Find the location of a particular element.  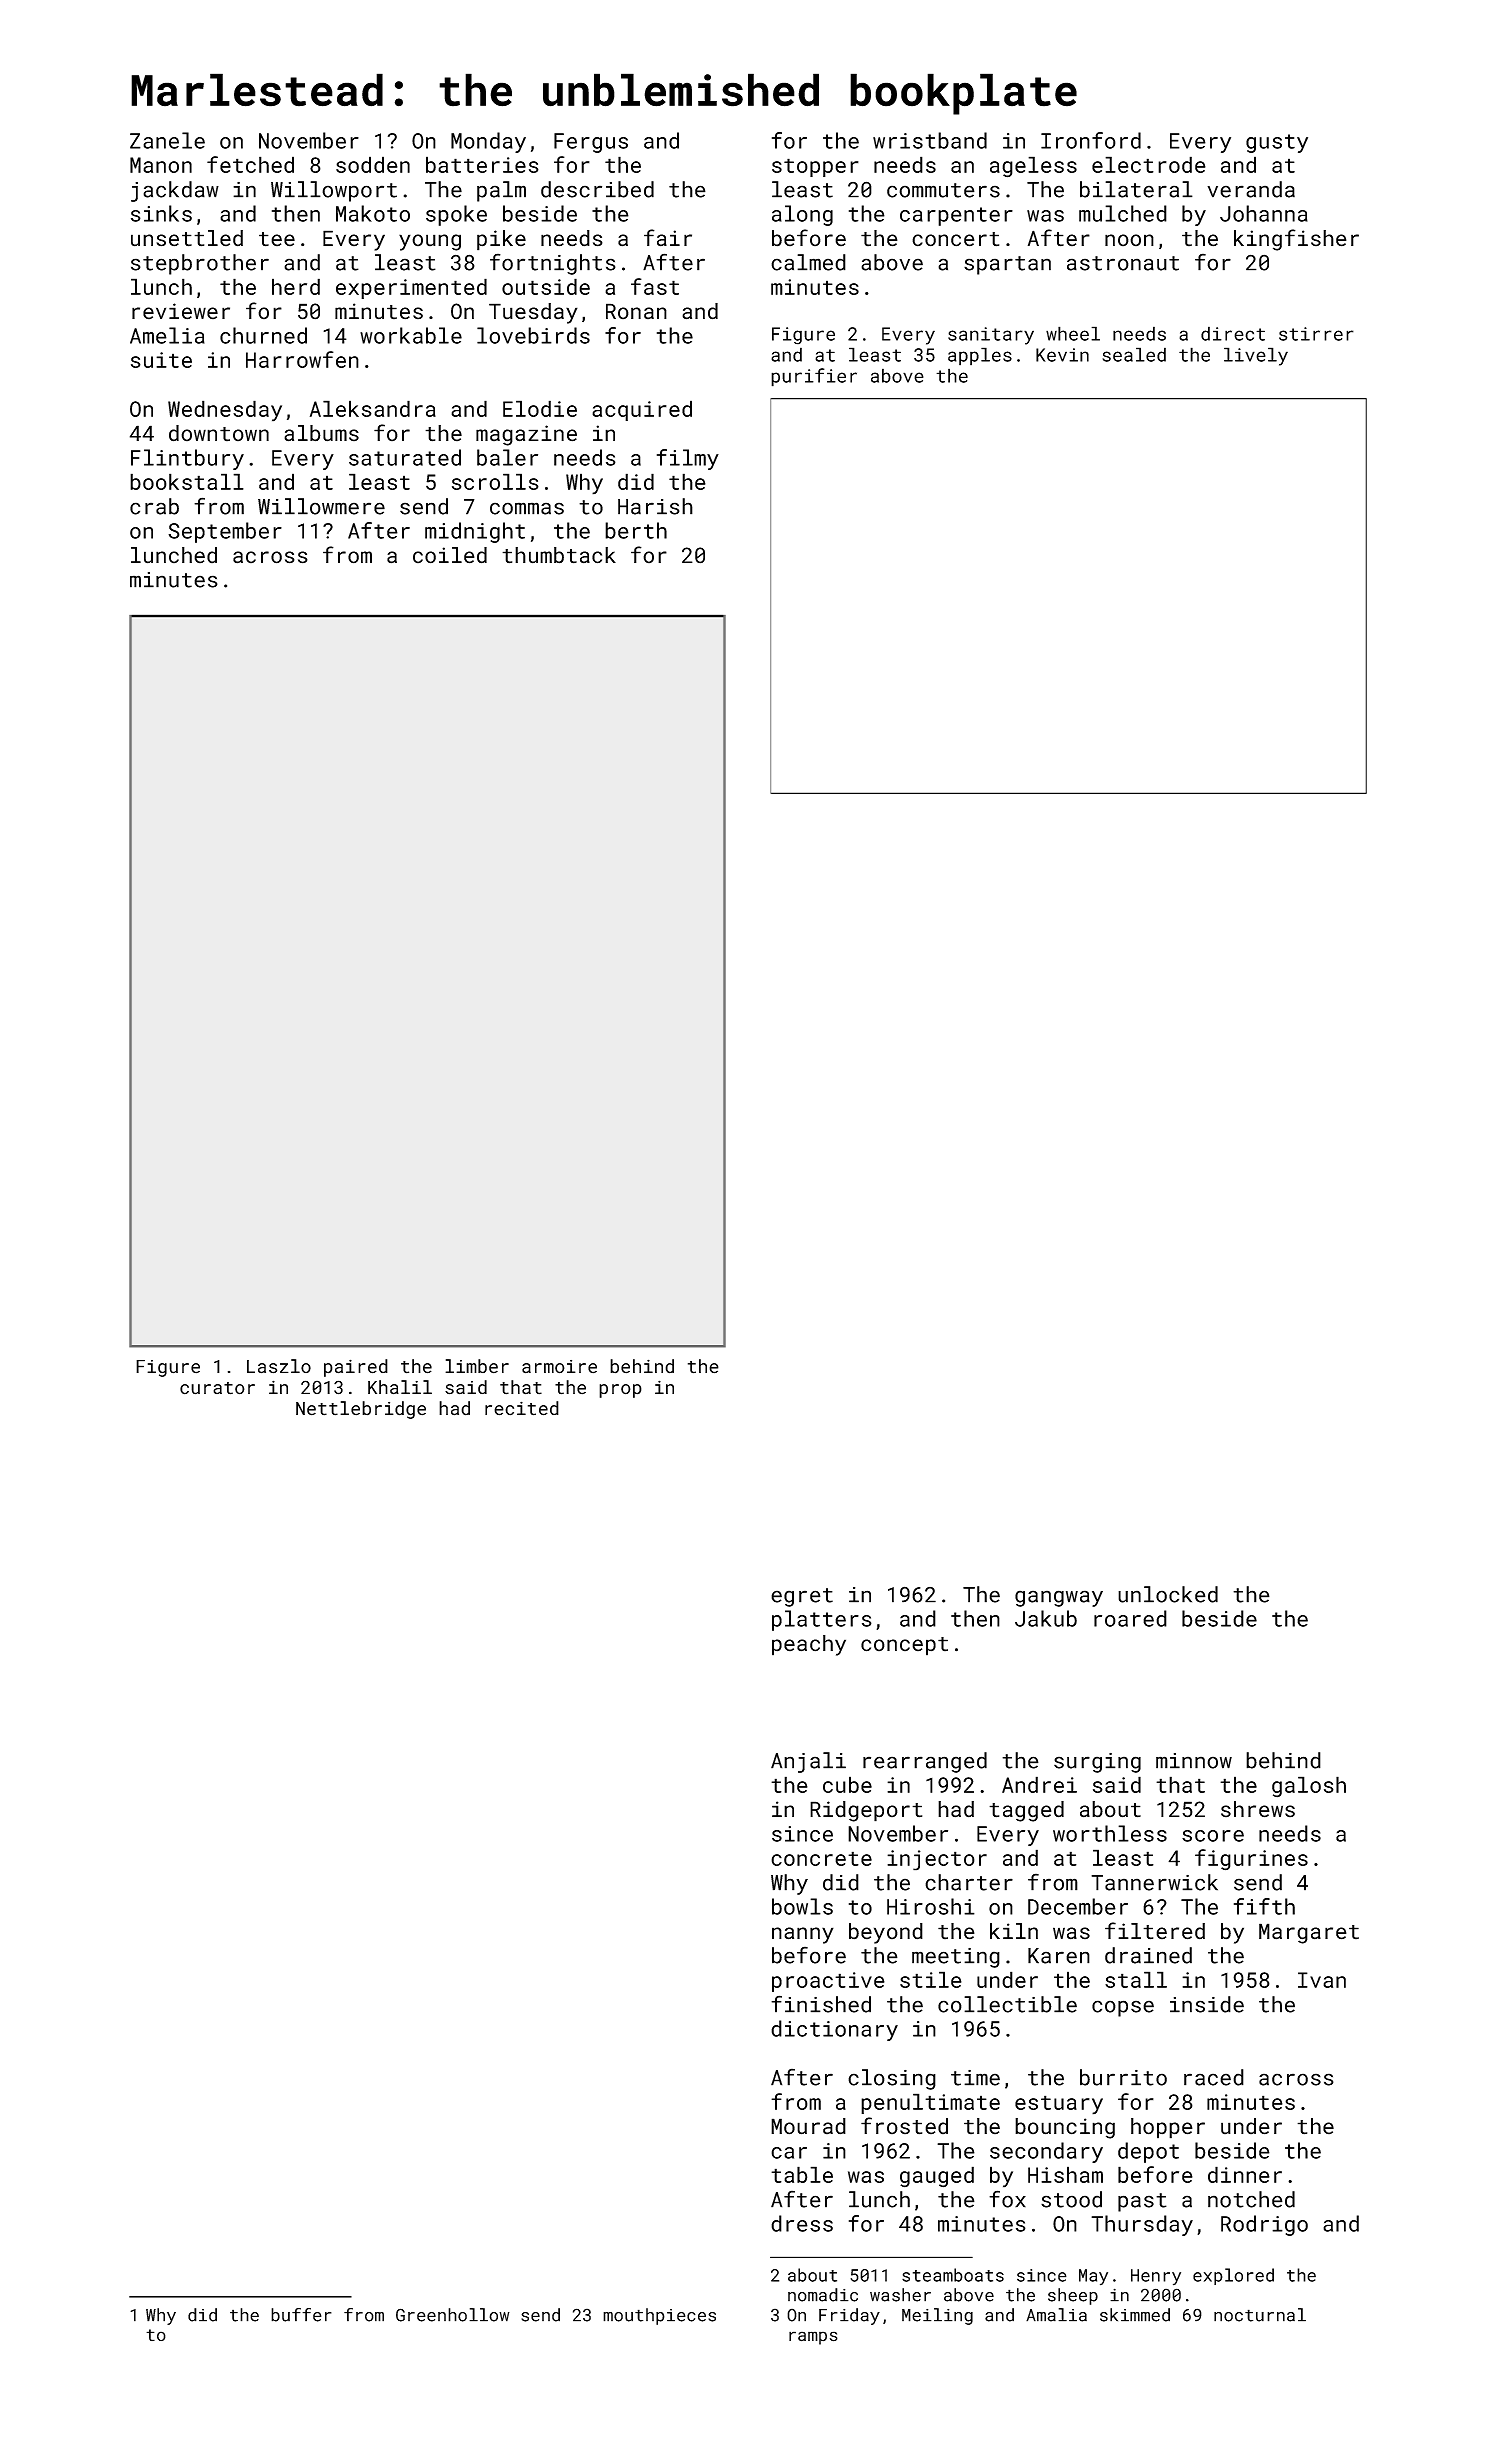

veranda is located at coordinates (1251, 189).
